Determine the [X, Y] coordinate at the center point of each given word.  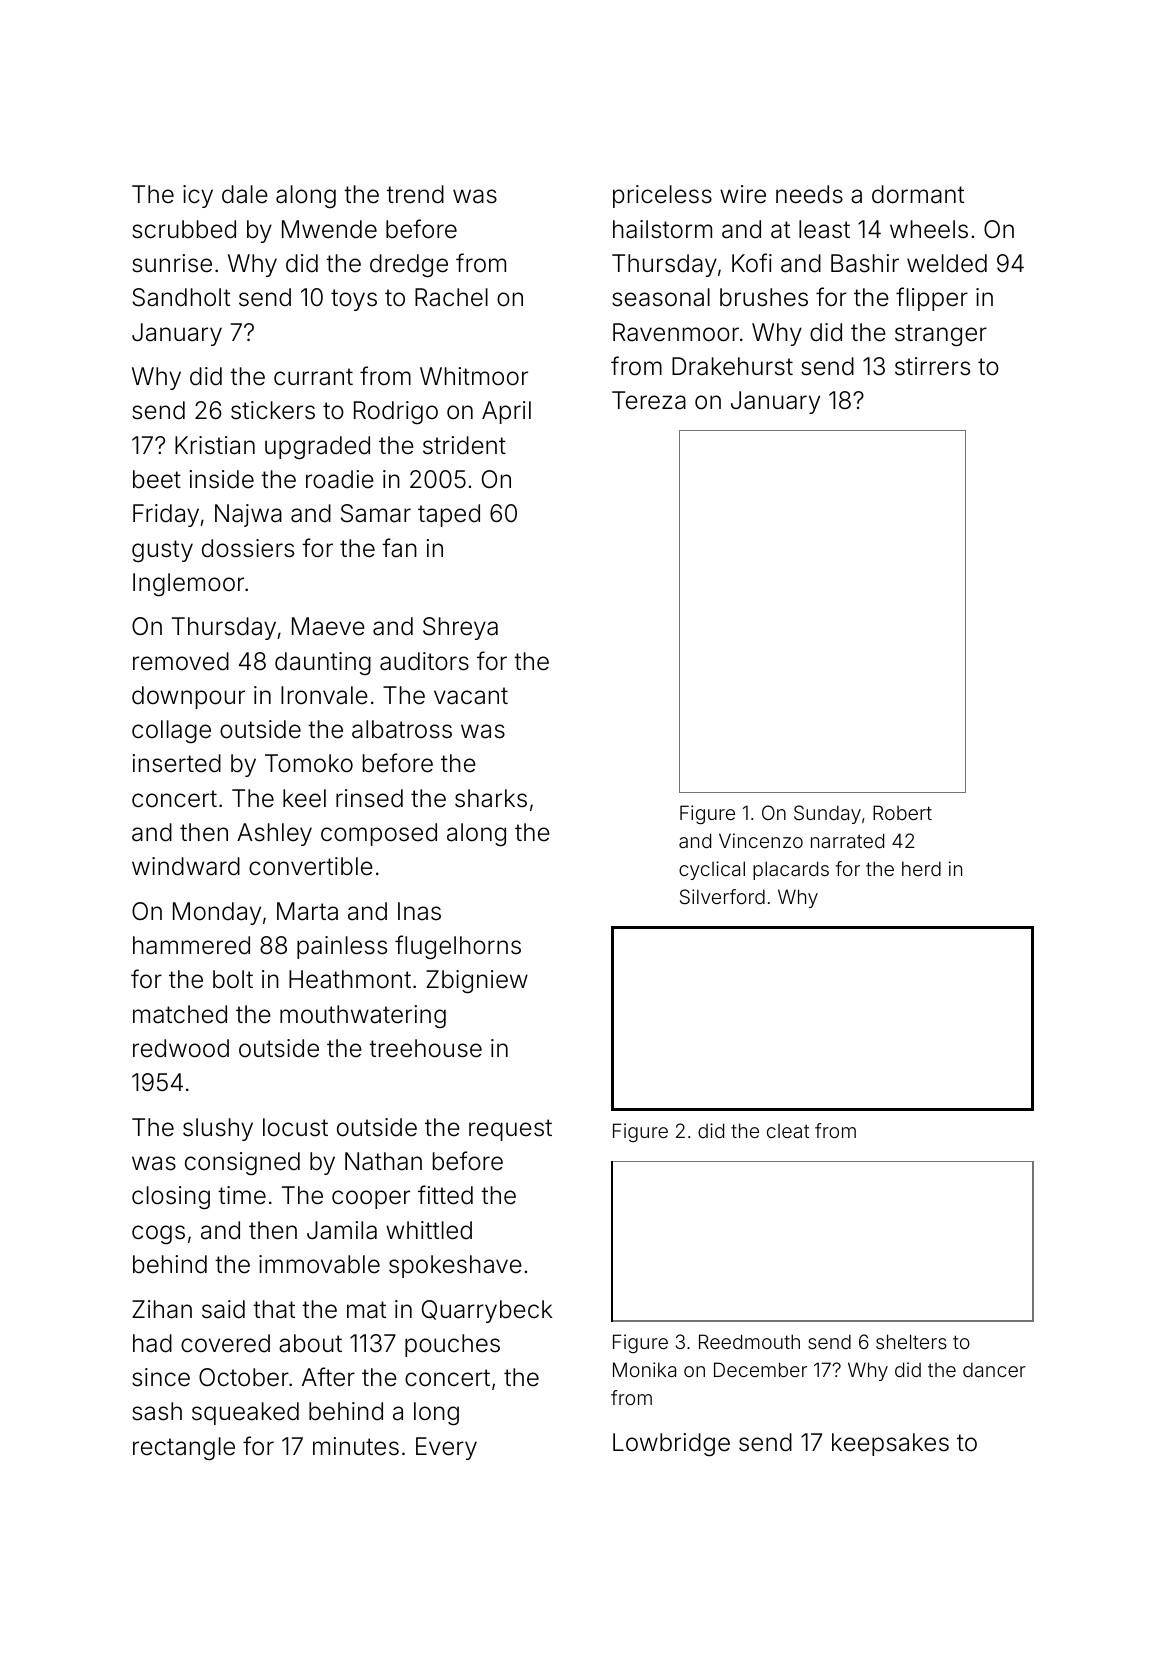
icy [198, 196]
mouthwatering [363, 1016]
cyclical [712, 870]
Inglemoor [188, 584]
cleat [788, 1131]
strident [464, 445]
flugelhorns [458, 947]
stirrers [932, 366]
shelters [911, 1341]
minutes [356, 1446]
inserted [177, 763]
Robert [902, 812]
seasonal [661, 297]
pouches [452, 1345]
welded [947, 263]
